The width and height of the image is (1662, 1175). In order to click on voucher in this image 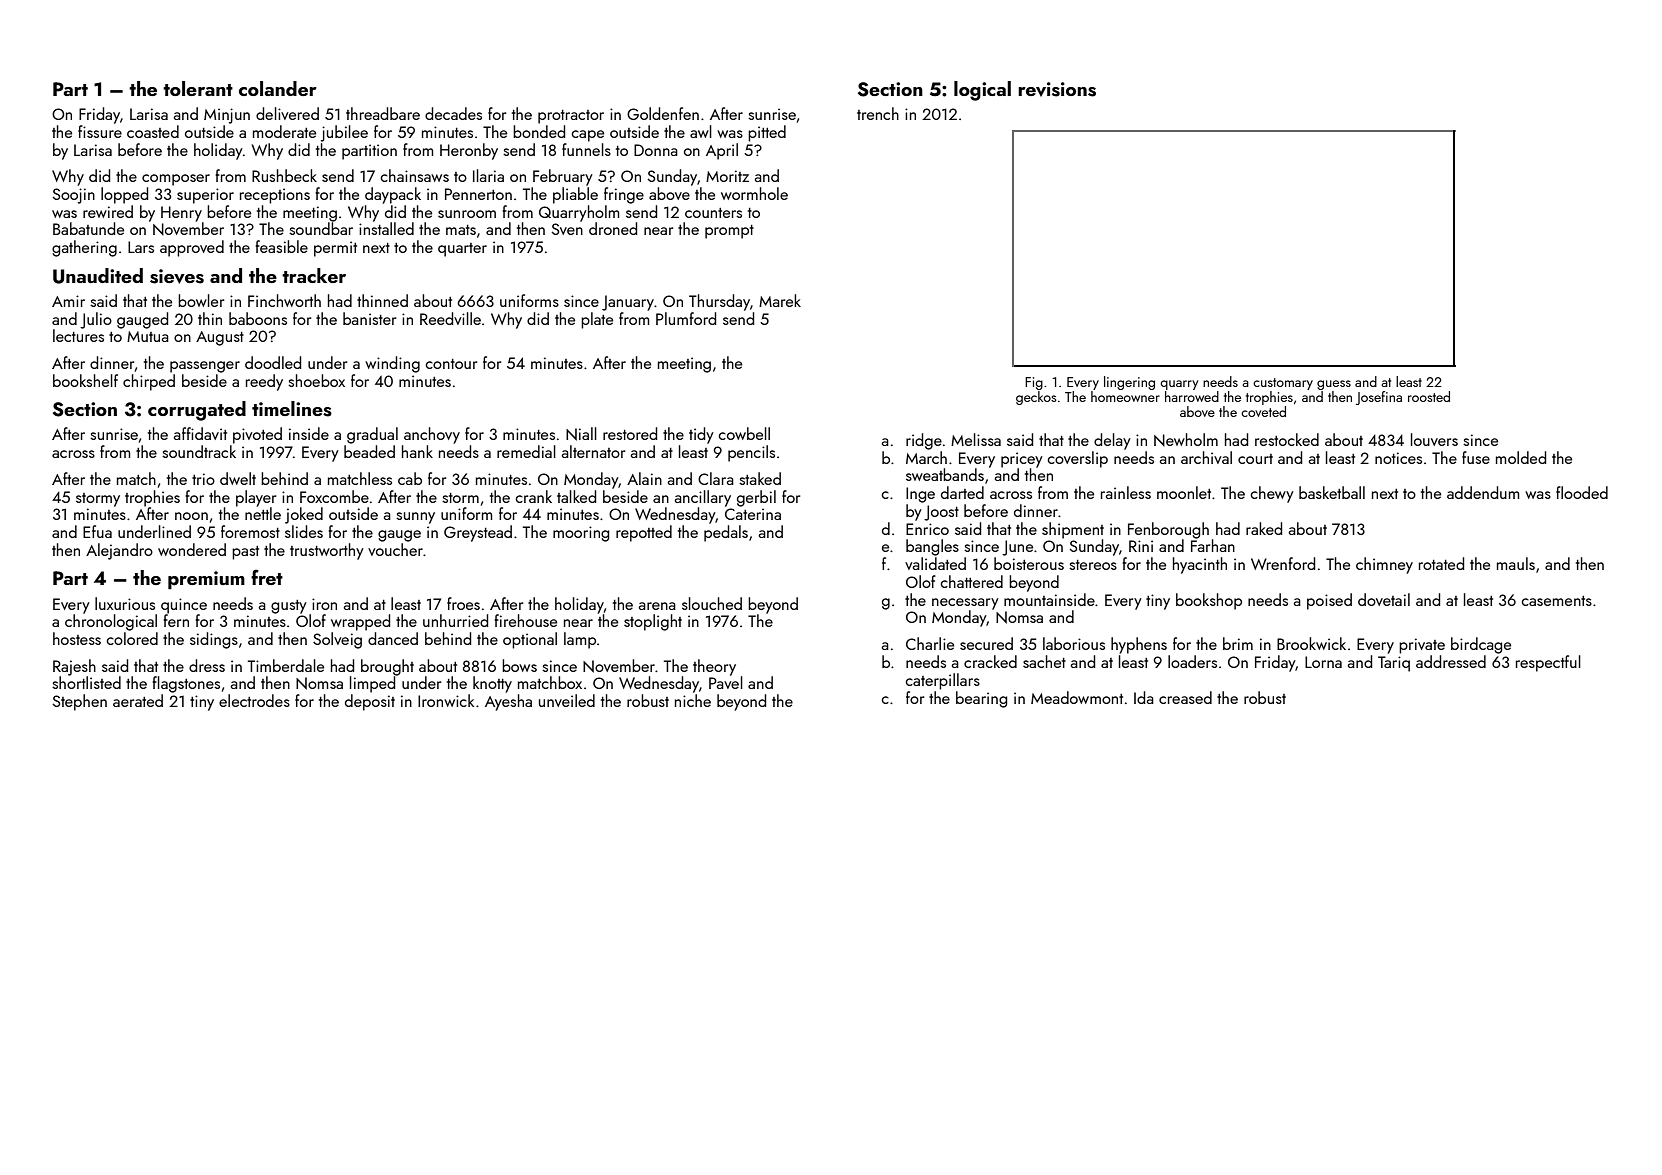, I will do `click(395, 549)`.
